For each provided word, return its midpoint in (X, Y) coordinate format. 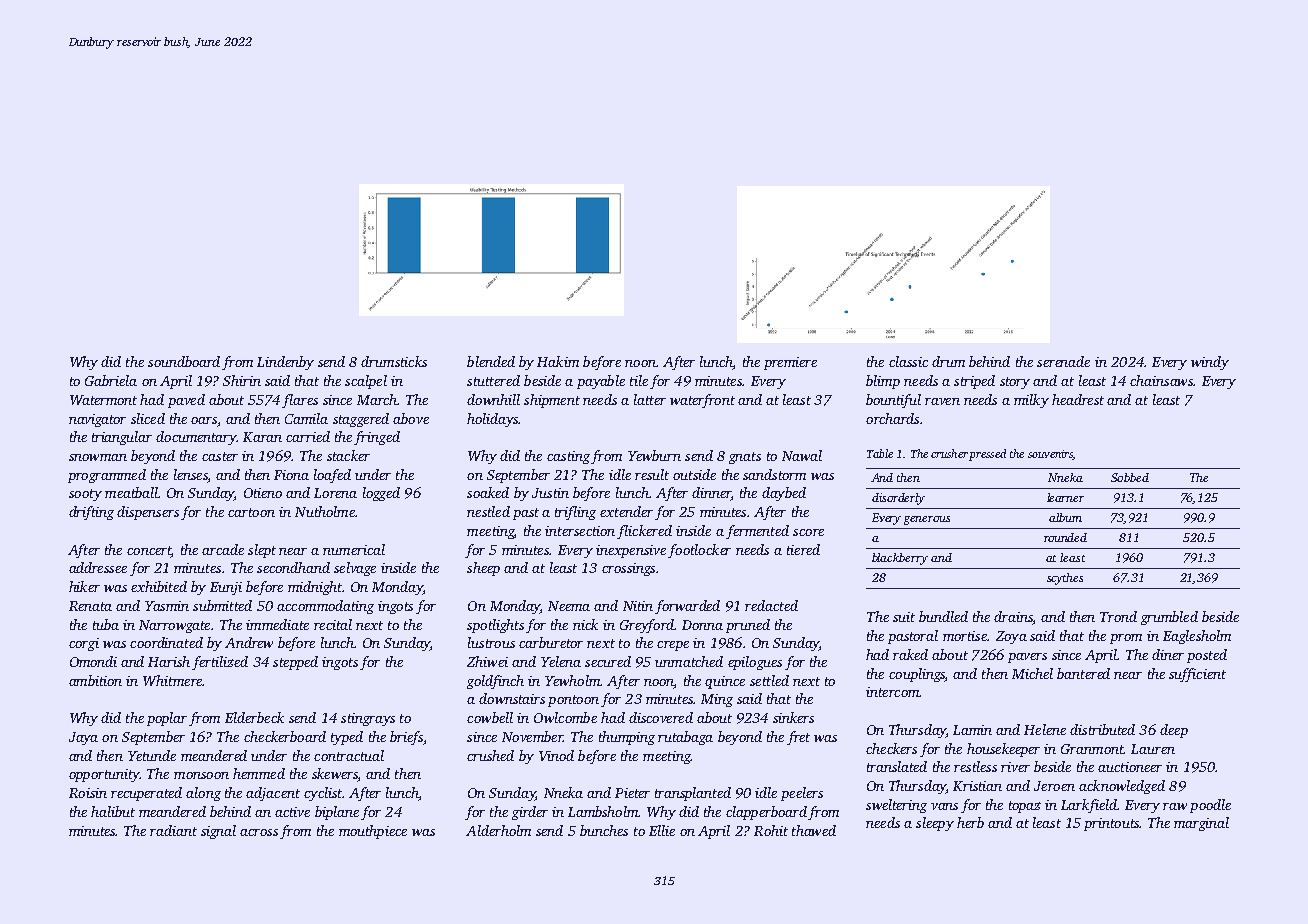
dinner (711, 494)
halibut (113, 811)
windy (1210, 363)
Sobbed (1130, 477)
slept (262, 551)
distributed (1102, 729)
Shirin (242, 380)
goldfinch (495, 682)
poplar (167, 719)
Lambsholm (603, 811)
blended (491, 361)
